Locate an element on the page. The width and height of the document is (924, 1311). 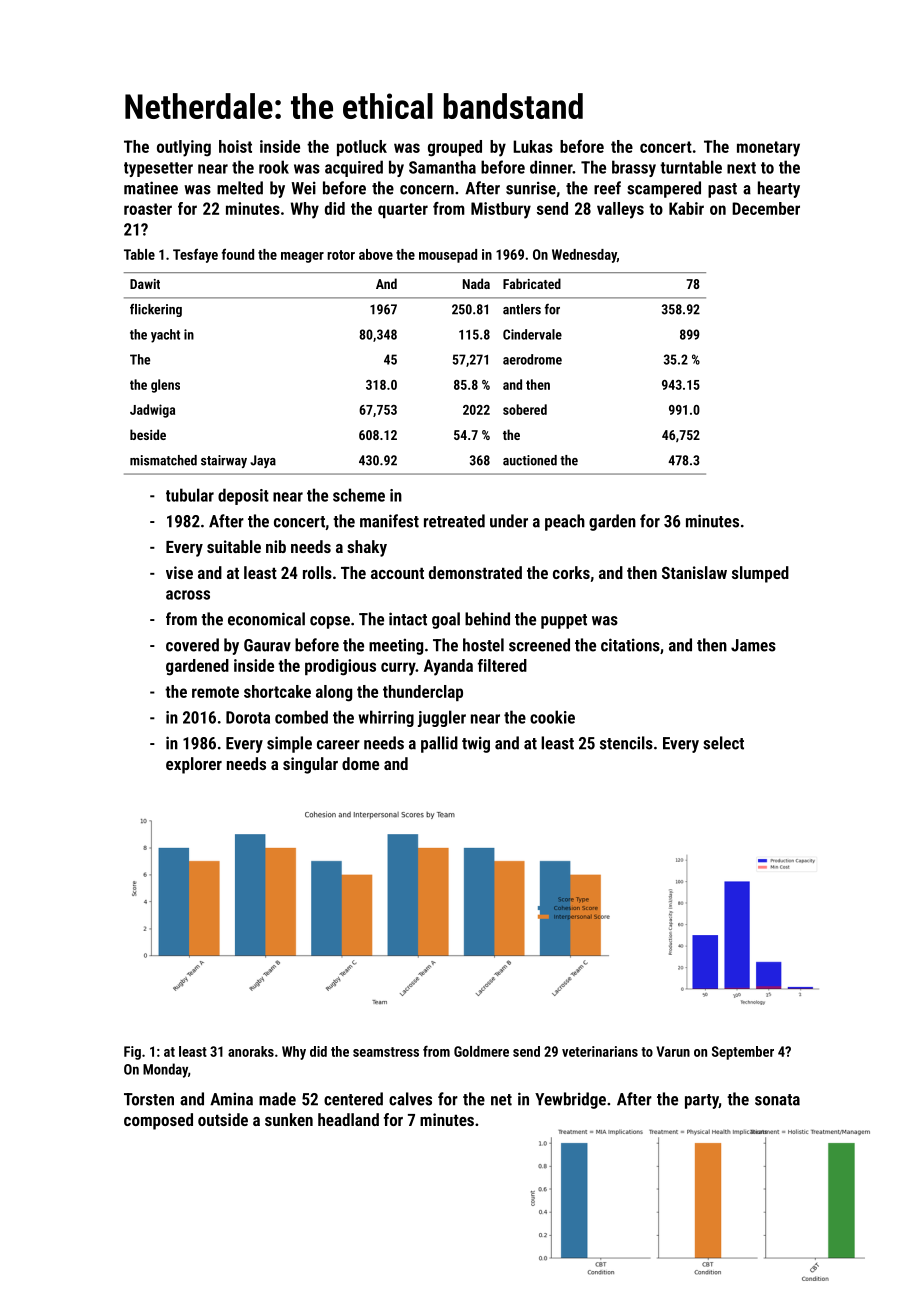
hoist is located at coordinates (235, 146).
